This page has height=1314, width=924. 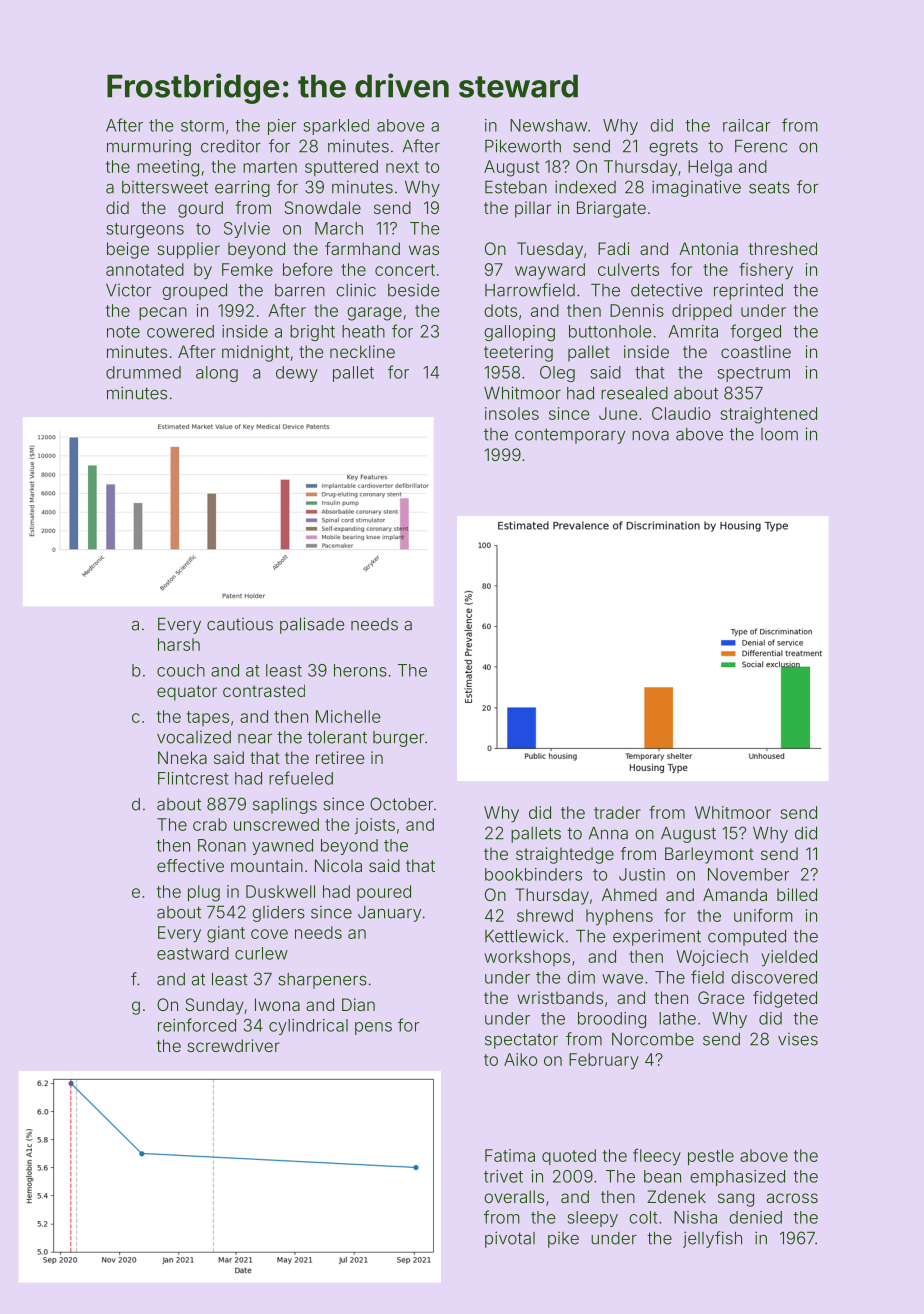 I want to click on beige, so click(x=128, y=250).
